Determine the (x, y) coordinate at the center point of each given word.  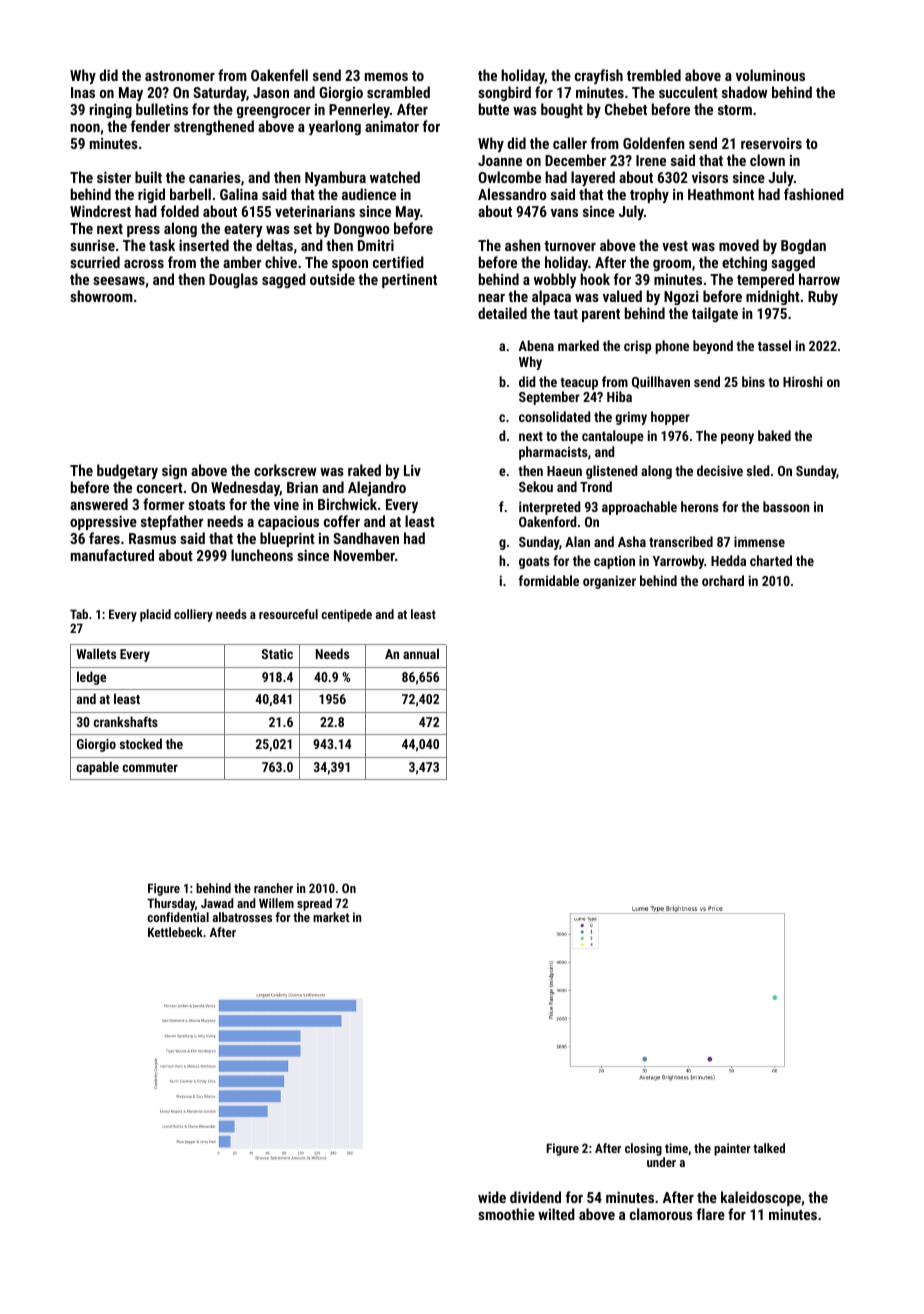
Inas (83, 92)
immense (759, 541)
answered (99, 504)
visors (710, 177)
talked (769, 1148)
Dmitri (376, 245)
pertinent (409, 280)
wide (492, 1197)
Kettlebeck (175, 932)
